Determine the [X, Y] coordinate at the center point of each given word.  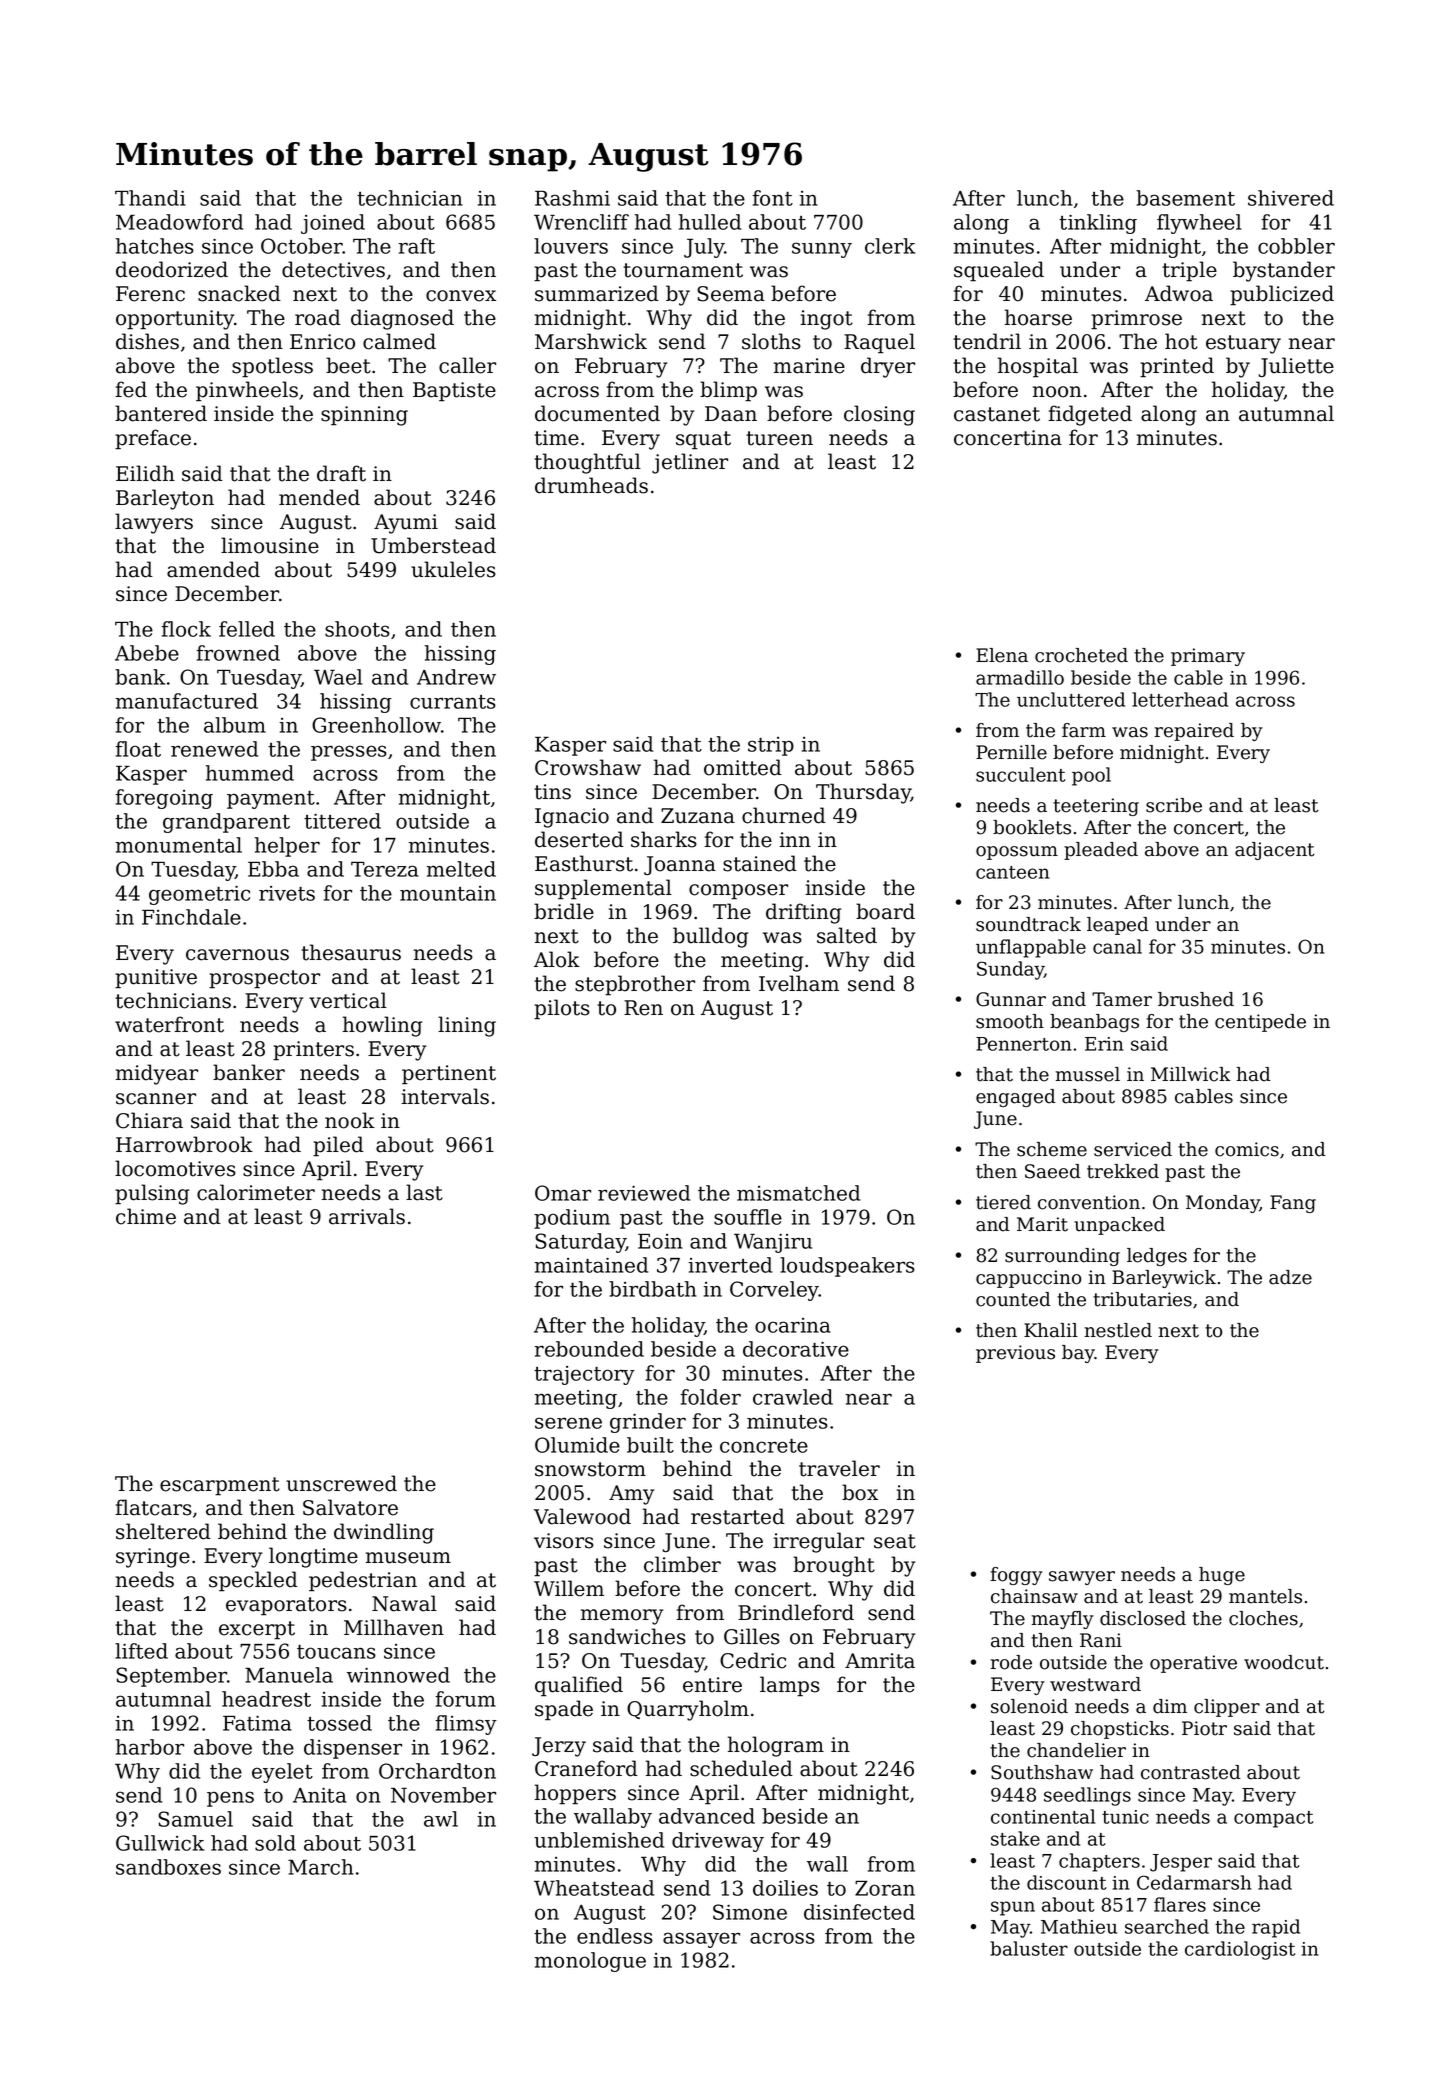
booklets [1032, 827]
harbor [150, 1747]
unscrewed [341, 1483]
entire [712, 1685]
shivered [1291, 198]
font [772, 198]
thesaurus [351, 952]
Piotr [1204, 1728]
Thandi [150, 198]
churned [784, 815]
